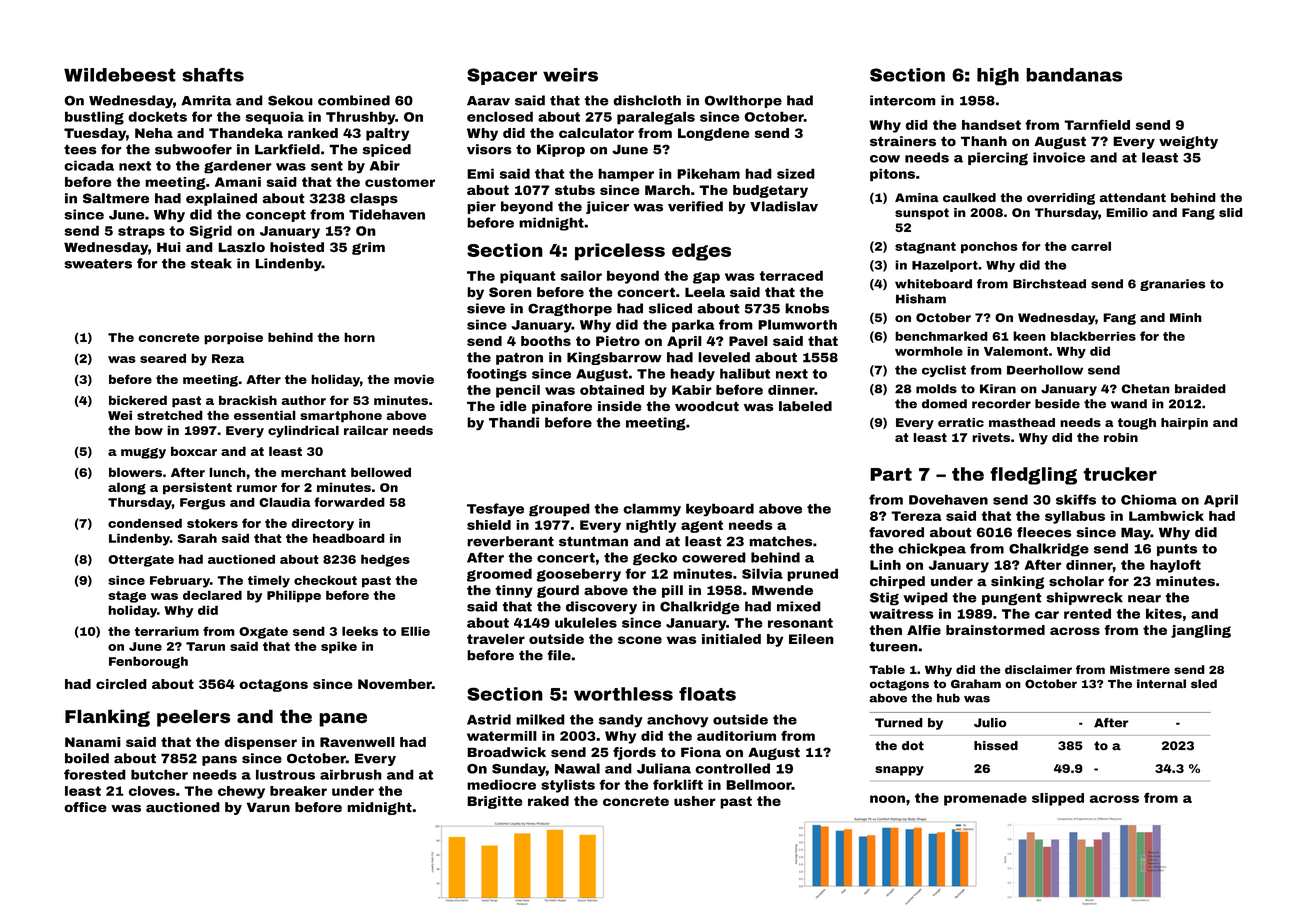 This screenshot has width=1308, height=924. What do you see at coordinates (284, 502) in the screenshot?
I see `Claudia` at bounding box center [284, 502].
